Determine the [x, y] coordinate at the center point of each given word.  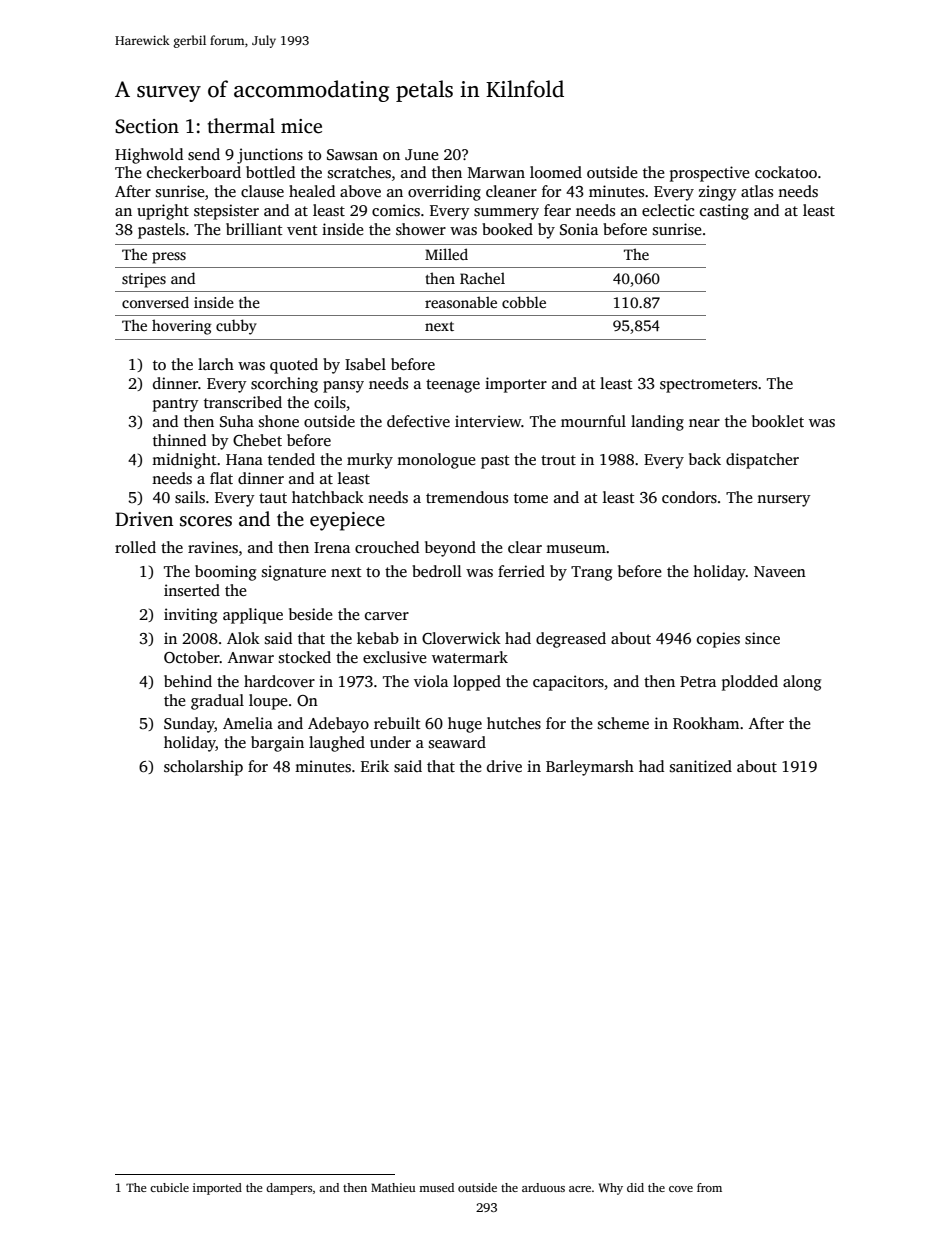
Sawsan [352, 155]
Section [147, 126]
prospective [710, 174]
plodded [750, 683]
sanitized [701, 766]
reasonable [461, 302]
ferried [521, 571]
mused [436, 1187]
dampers [289, 1189]
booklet [778, 421]
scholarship [203, 768]
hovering [182, 327]
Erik [375, 766]
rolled [135, 547]
